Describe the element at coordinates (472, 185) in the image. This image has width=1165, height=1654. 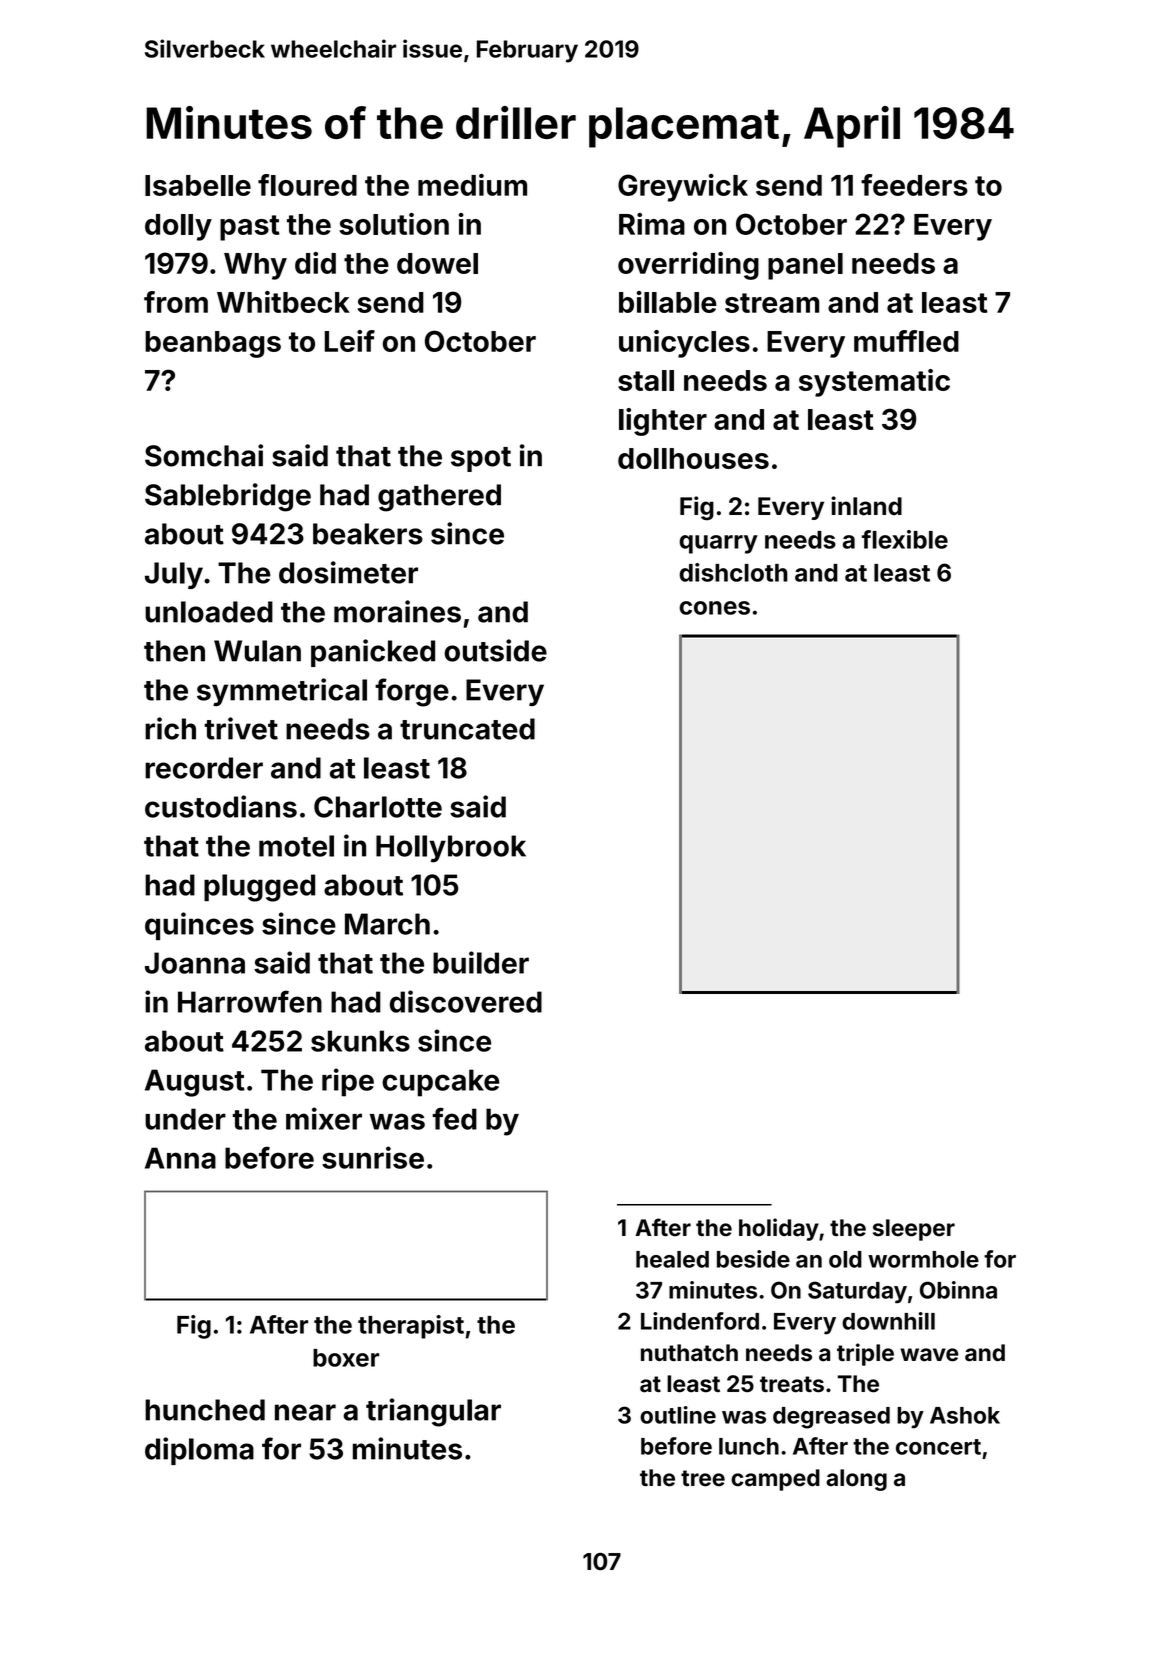
I see `medium` at that location.
